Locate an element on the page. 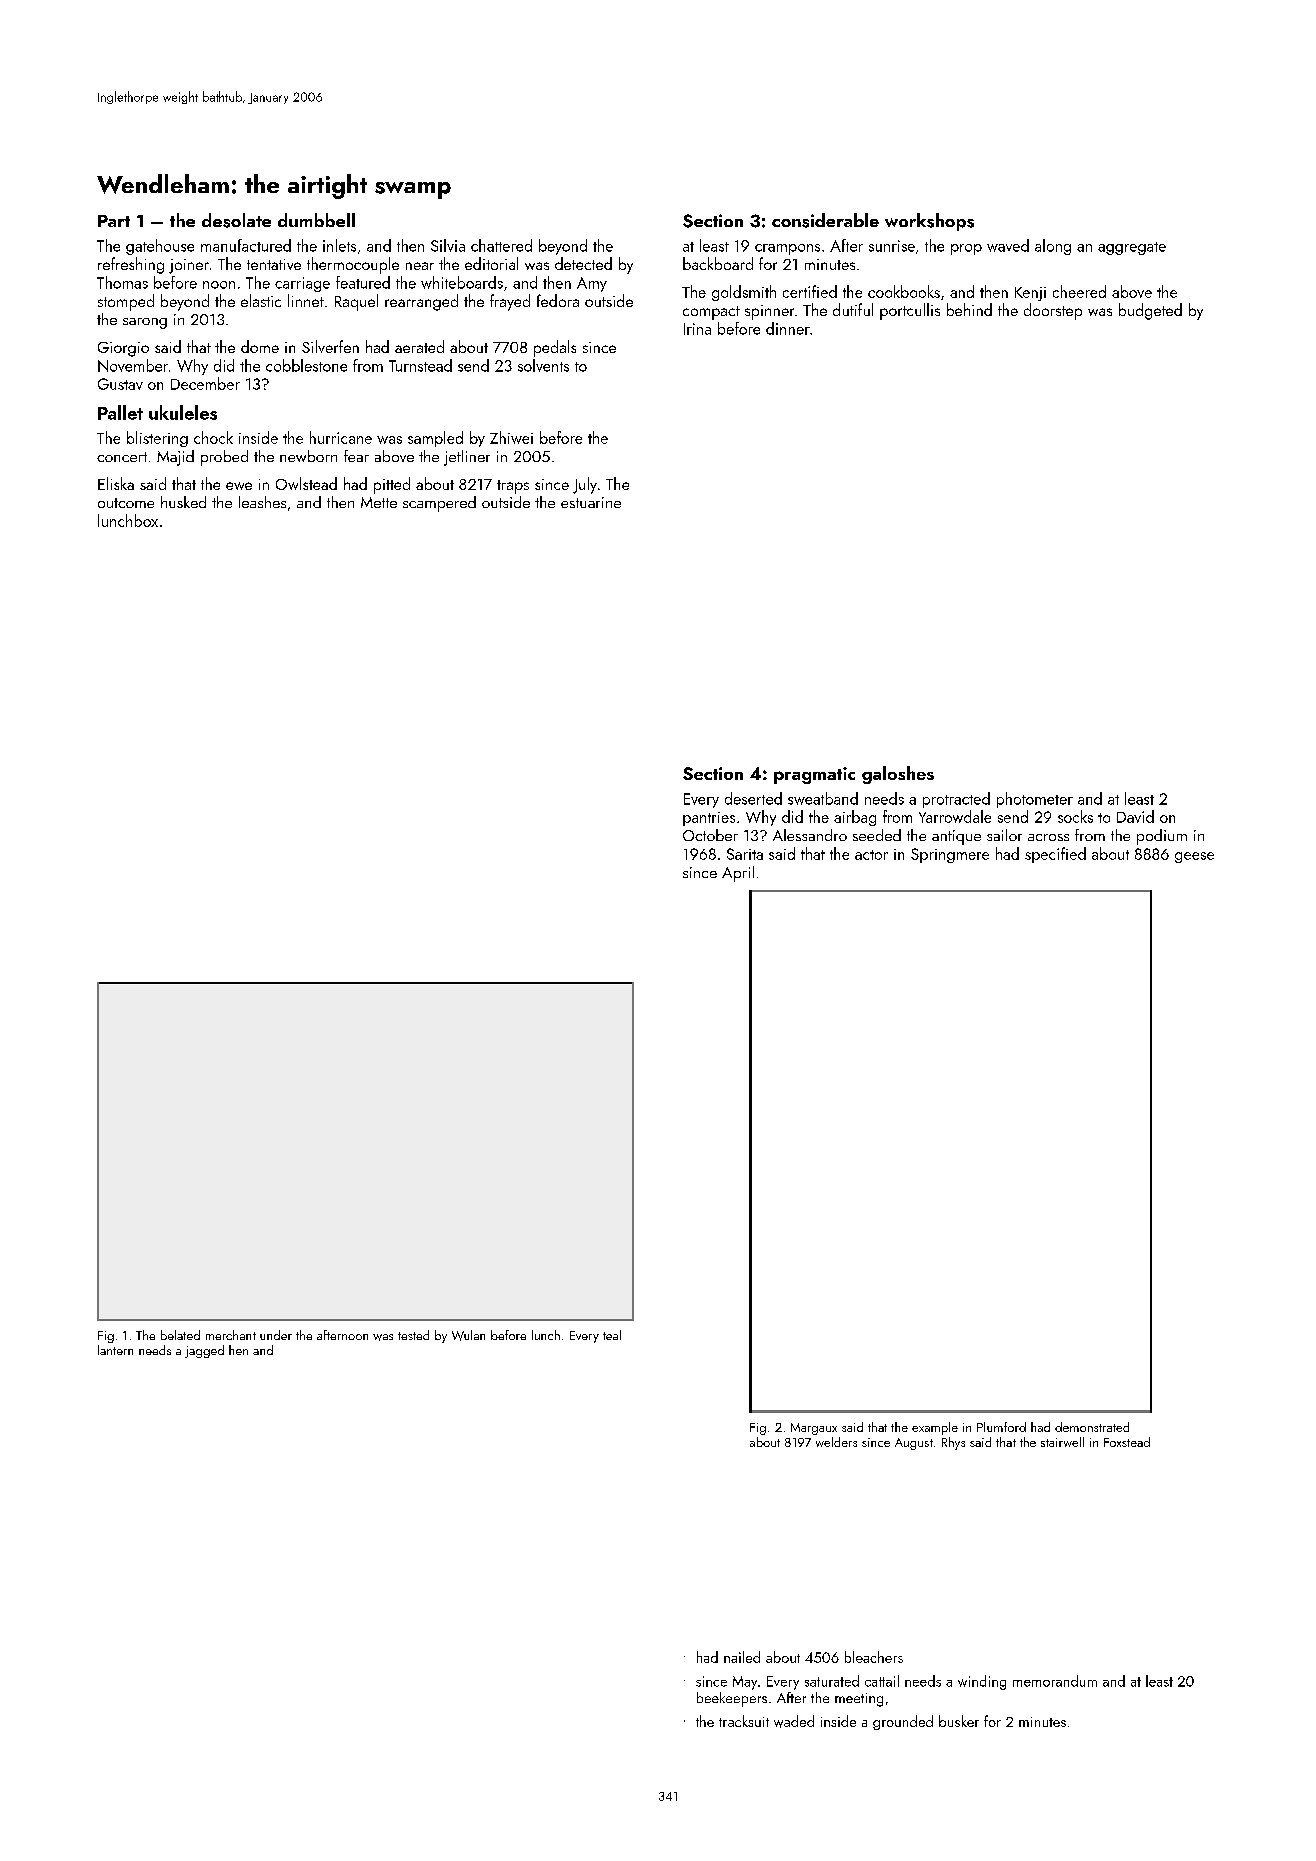 The height and width of the page is (1861, 1316). estuarine is located at coordinates (591, 502).
